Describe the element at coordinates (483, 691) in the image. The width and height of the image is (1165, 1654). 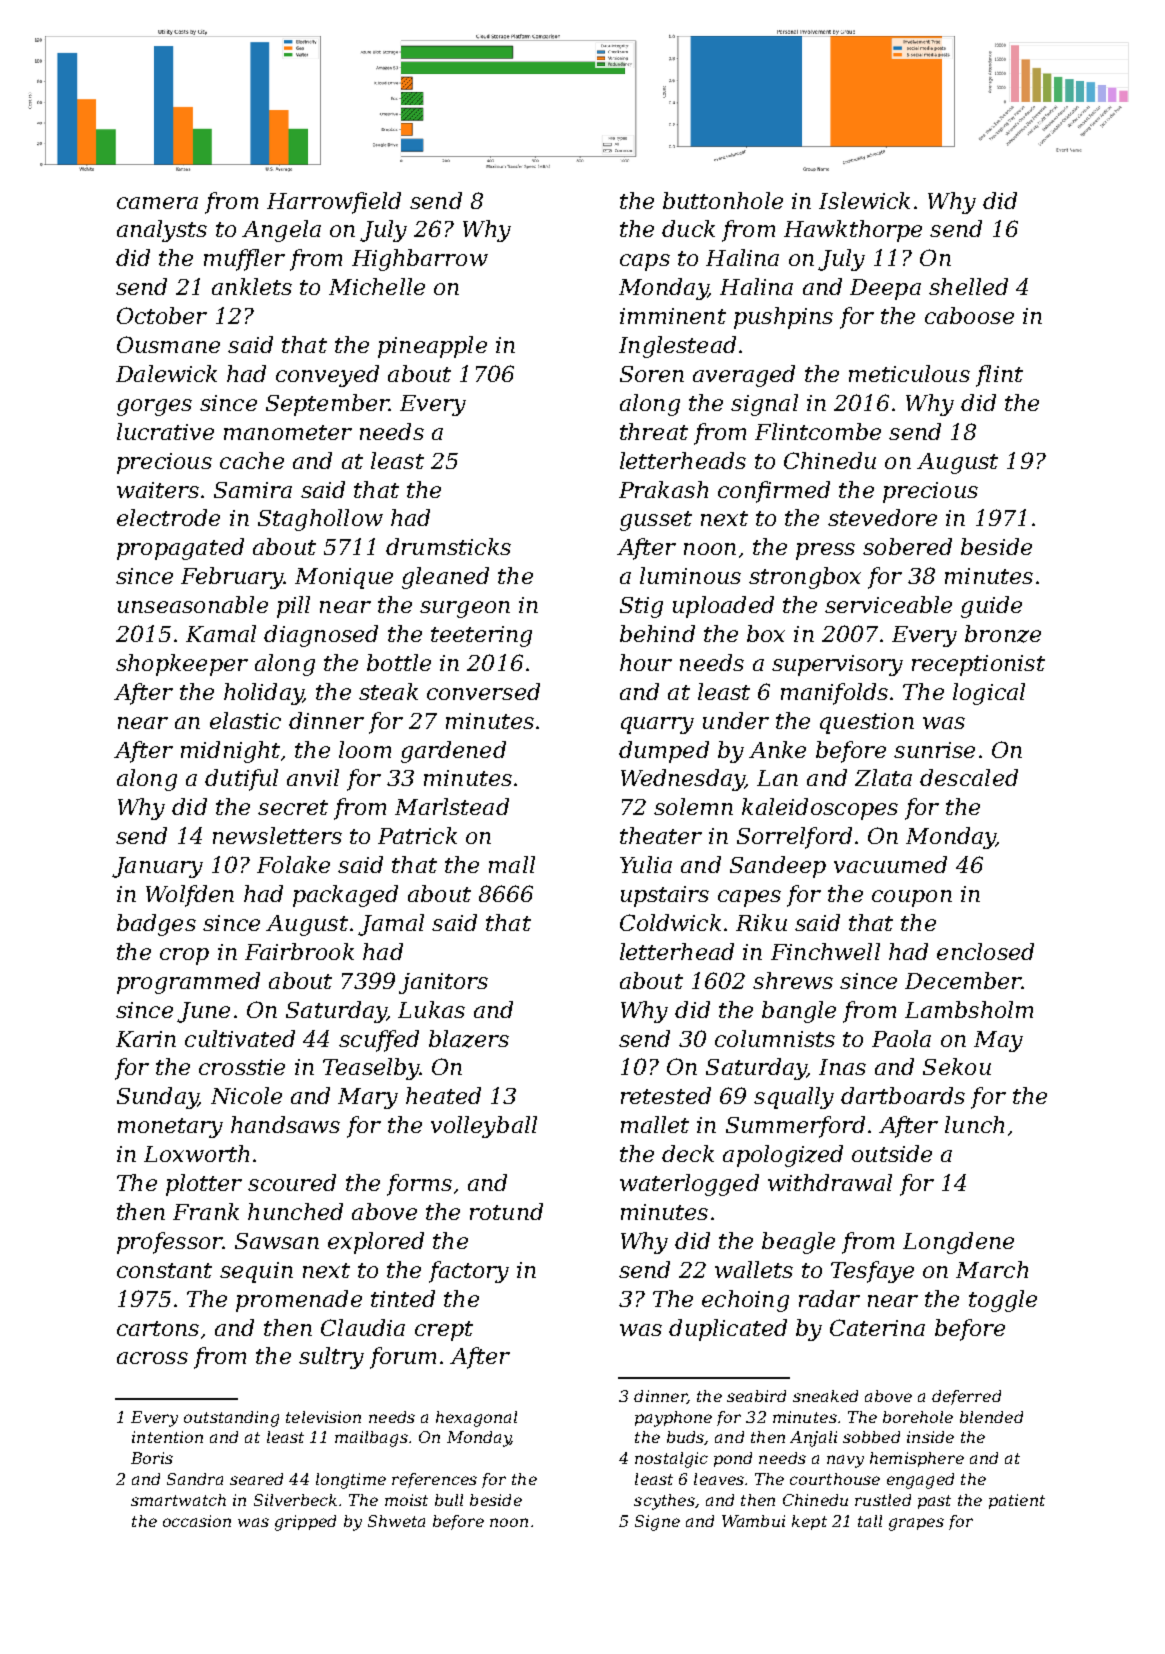
I see `conversed` at that location.
